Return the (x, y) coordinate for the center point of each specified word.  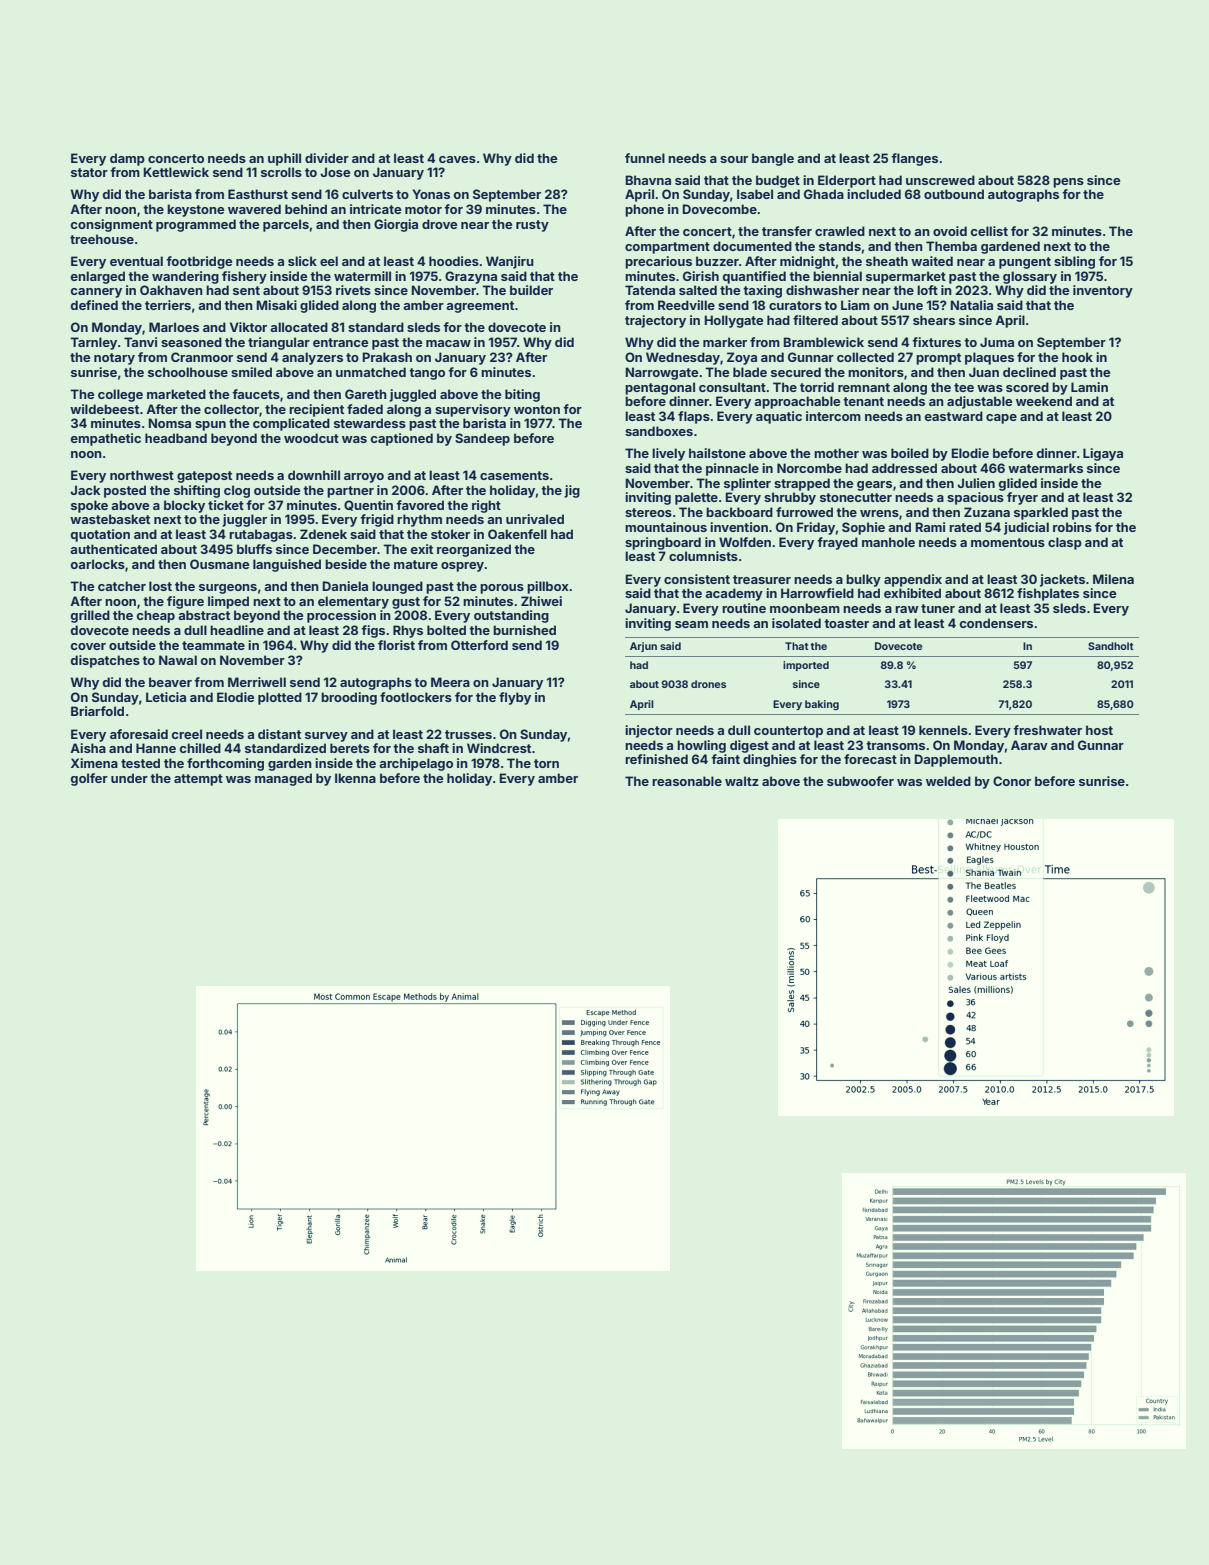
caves (457, 159)
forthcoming (225, 764)
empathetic (106, 439)
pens (1068, 183)
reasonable (687, 781)
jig (572, 491)
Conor (1012, 781)
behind (306, 209)
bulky (863, 580)
